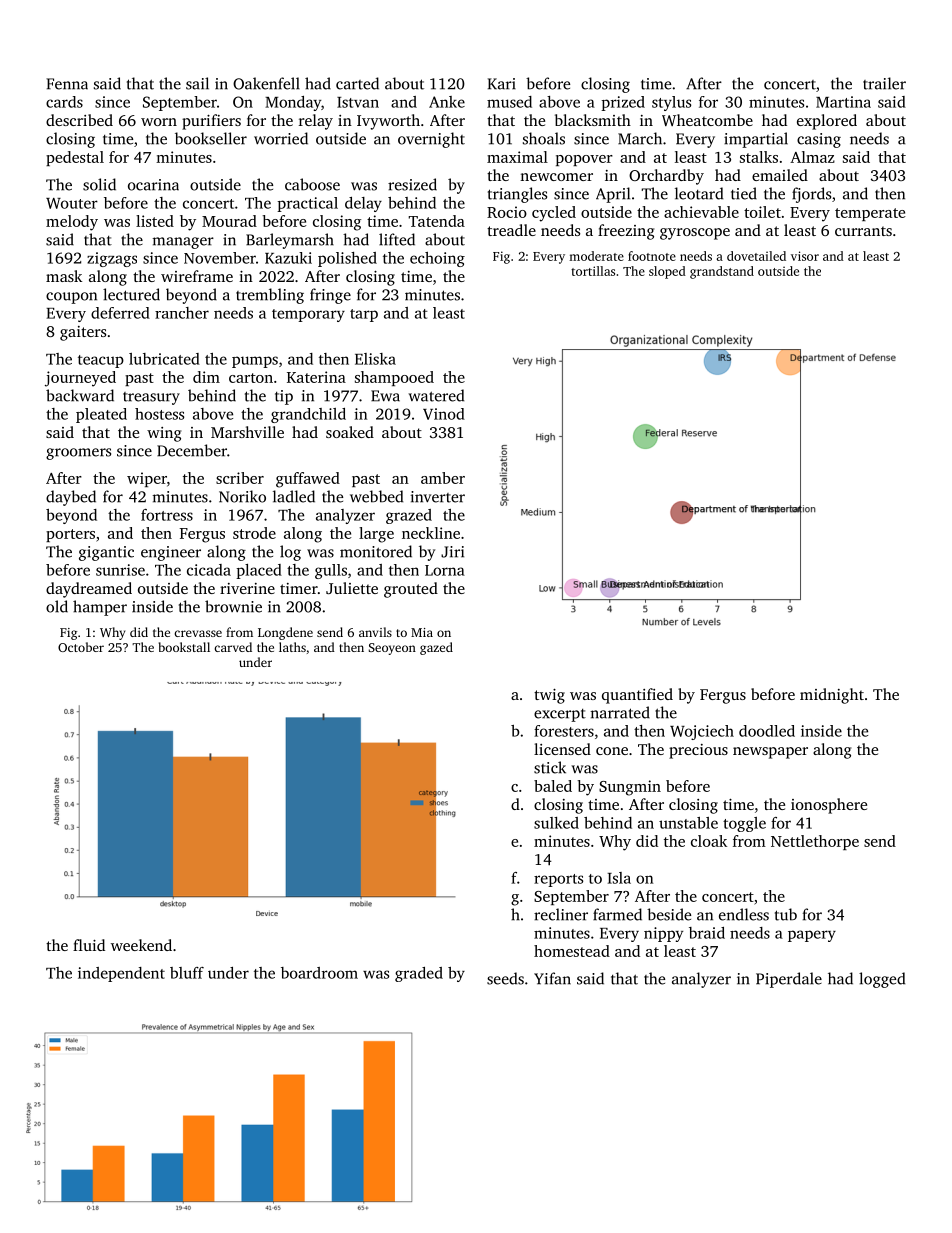  Describe the element at coordinates (637, 696) in the screenshot. I see `quantified` at that location.
